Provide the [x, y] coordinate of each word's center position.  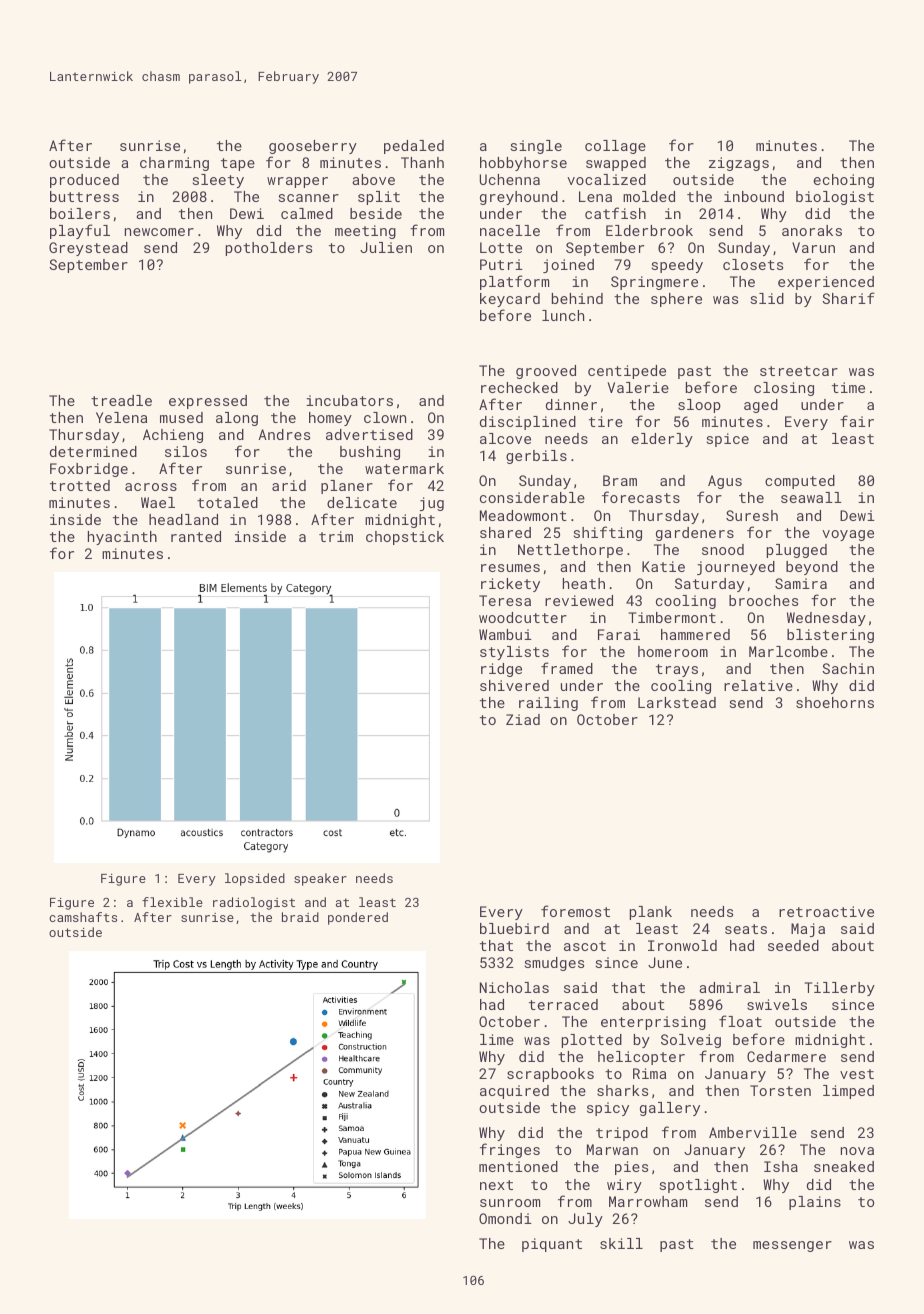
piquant [552, 1245]
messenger [792, 1246]
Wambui [505, 634]
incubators [349, 400]
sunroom [510, 1203]
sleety [218, 181]
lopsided [255, 879]
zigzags [739, 164]
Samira [801, 583]
